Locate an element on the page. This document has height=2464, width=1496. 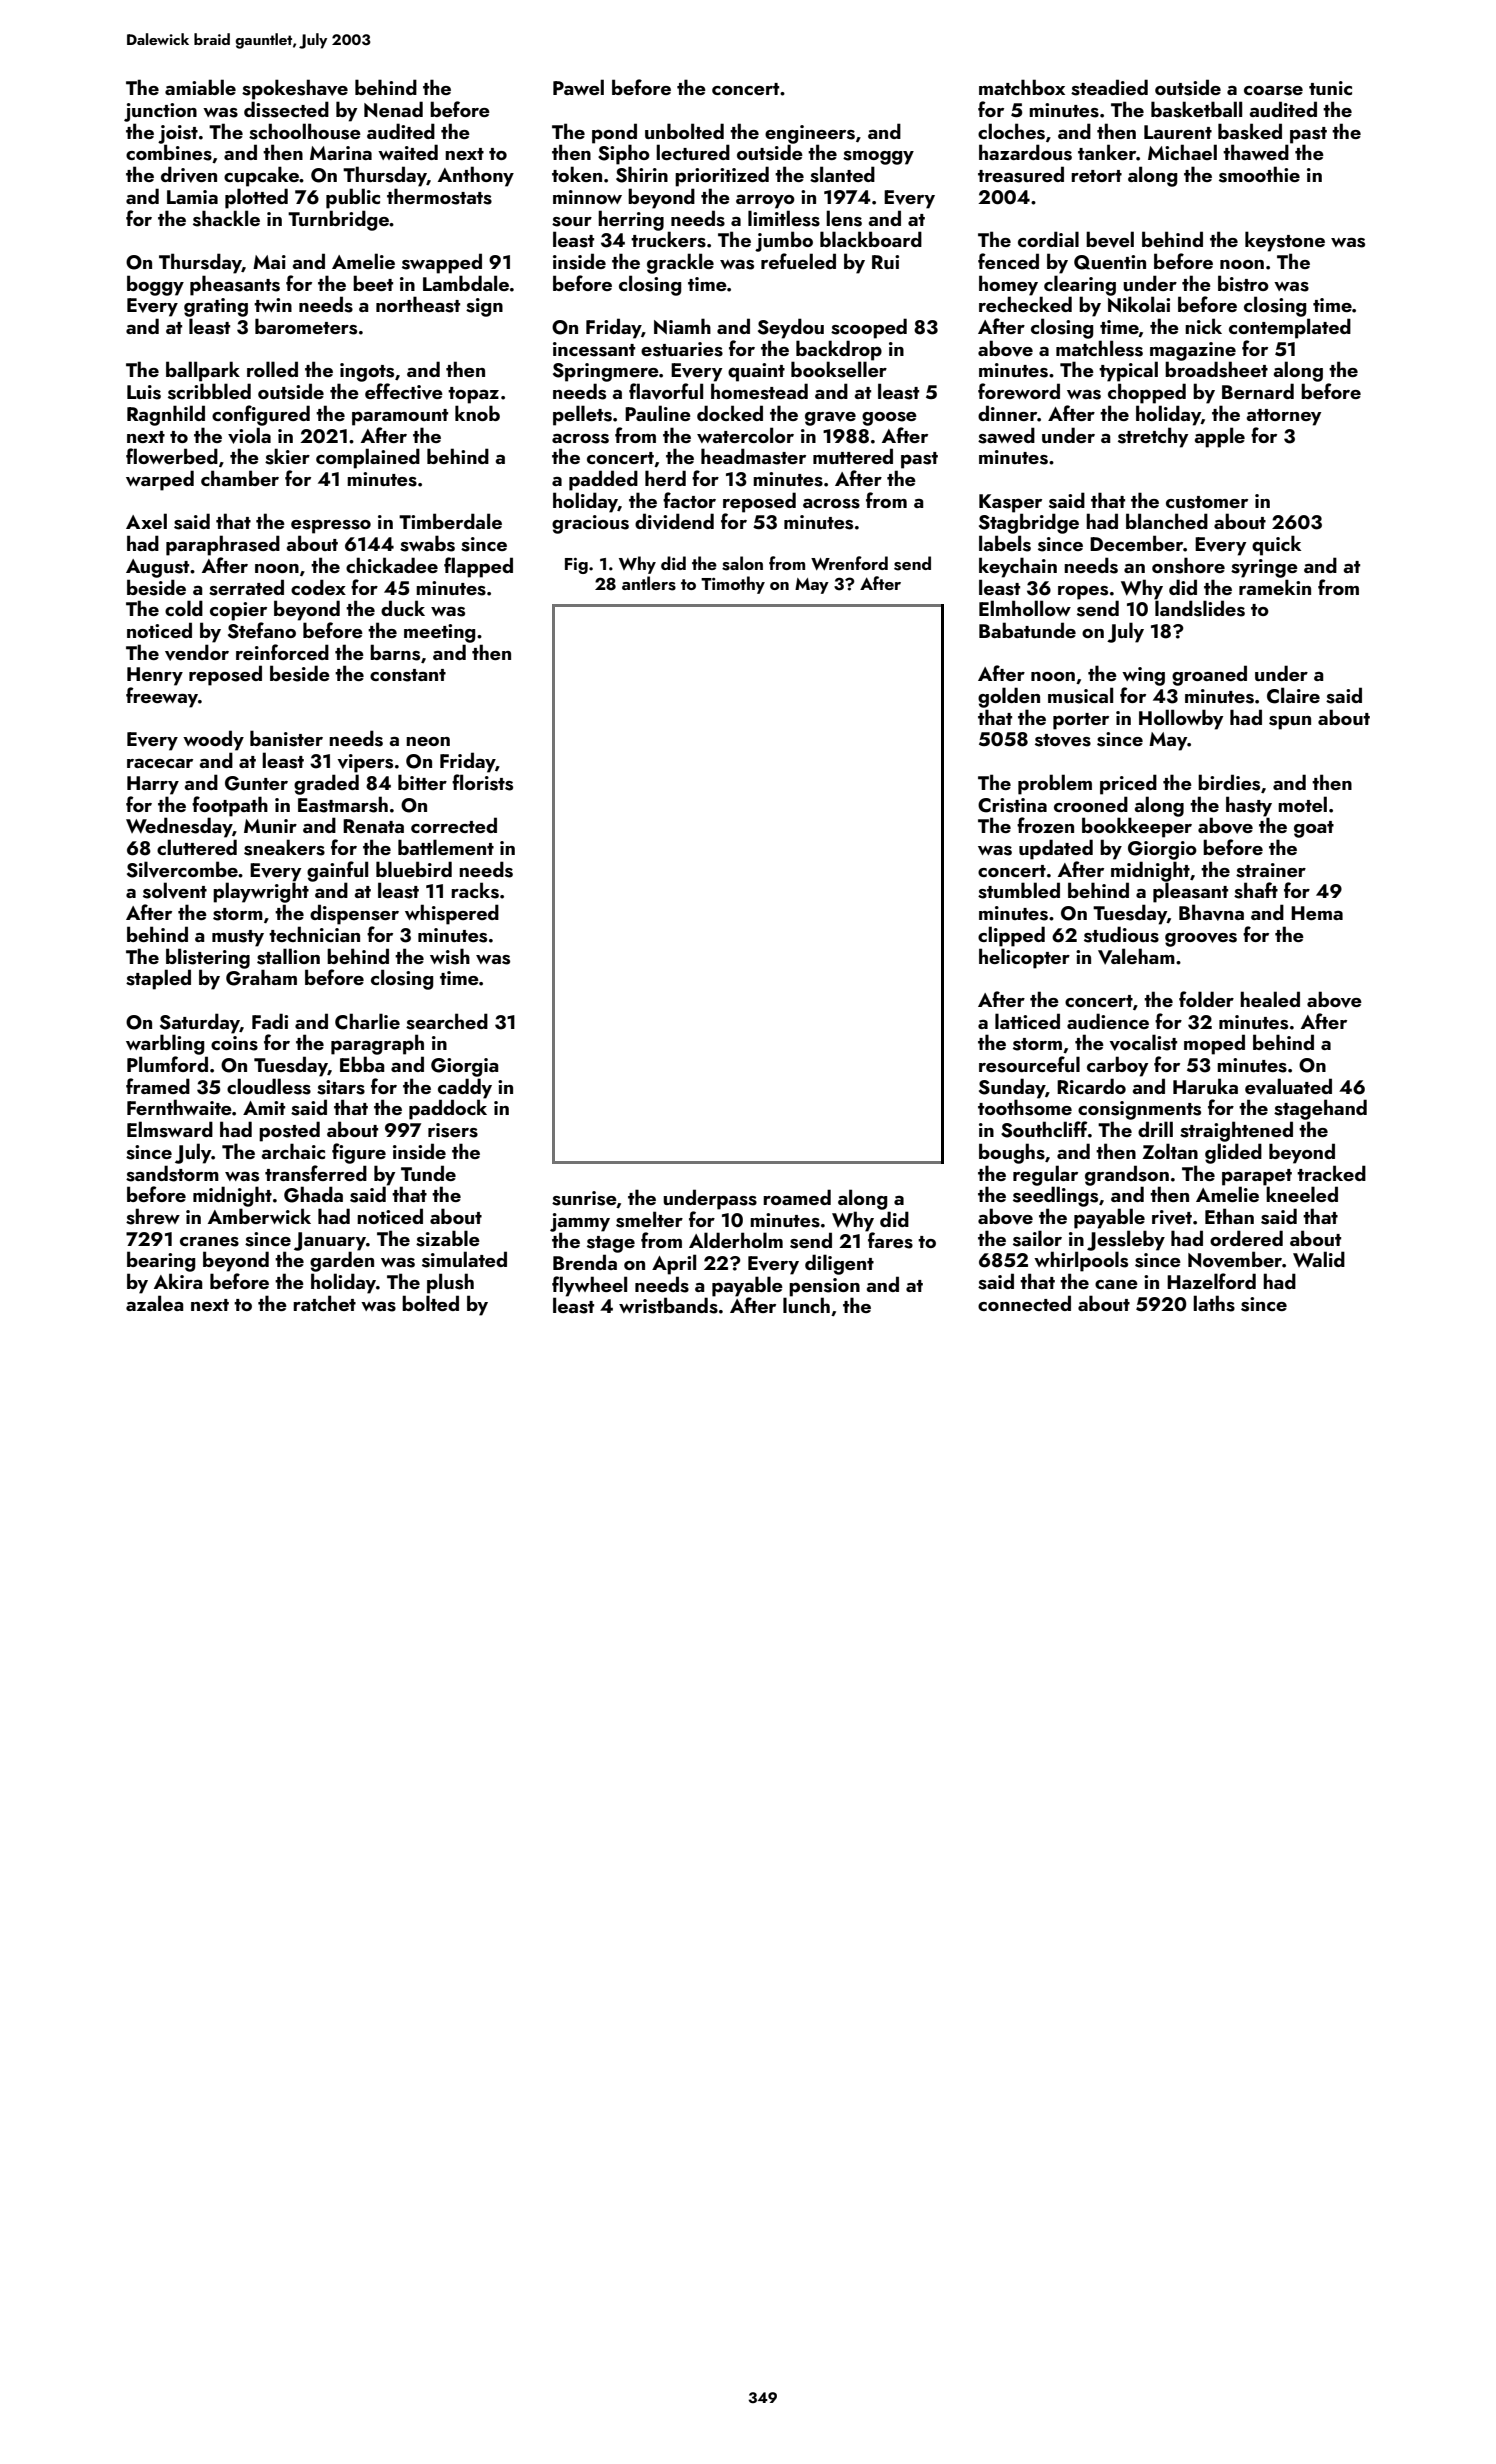
Alderholm is located at coordinates (736, 1240).
